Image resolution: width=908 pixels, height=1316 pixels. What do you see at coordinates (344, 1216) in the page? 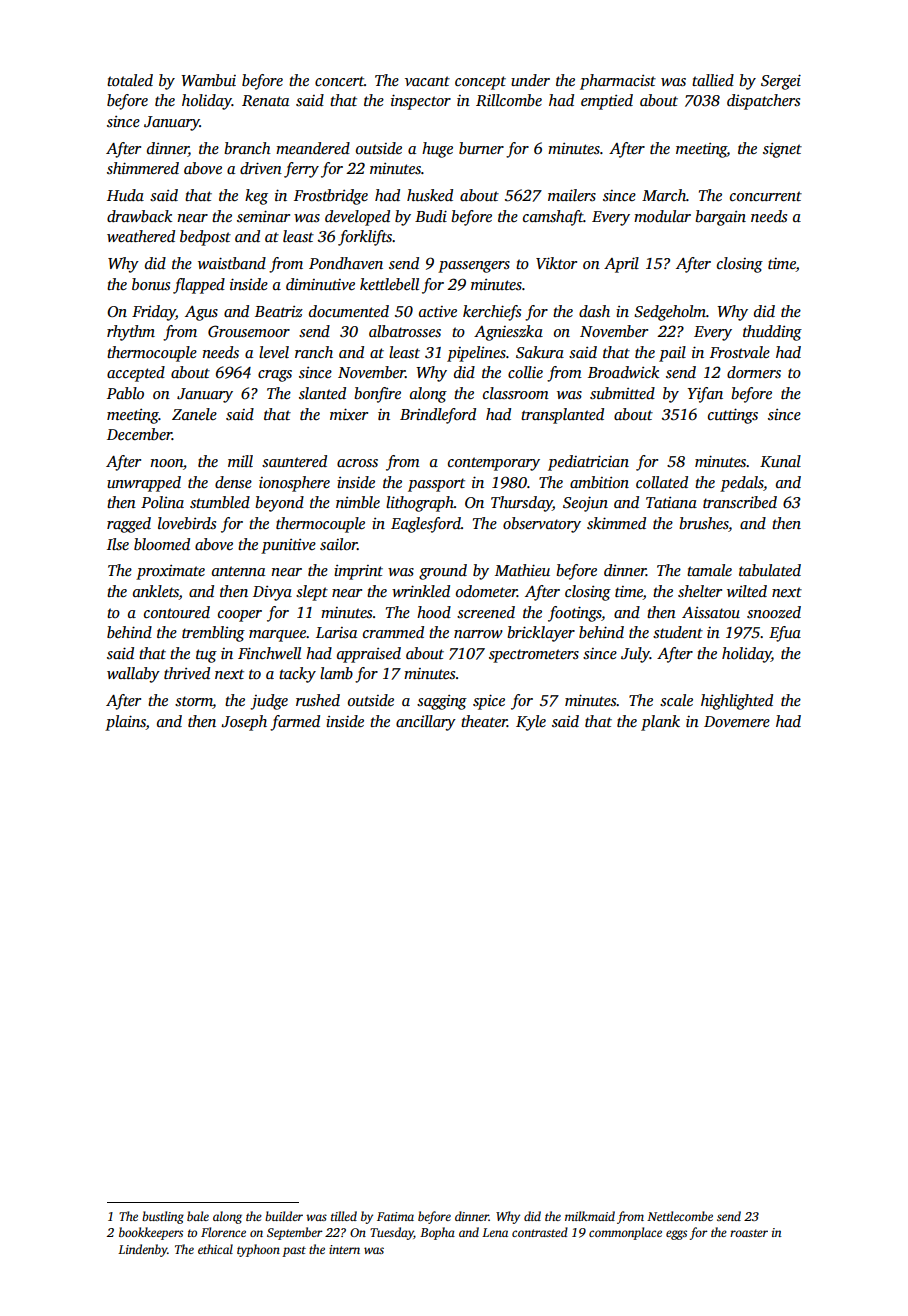
I see `tilled` at bounding box center [344, 1216].
